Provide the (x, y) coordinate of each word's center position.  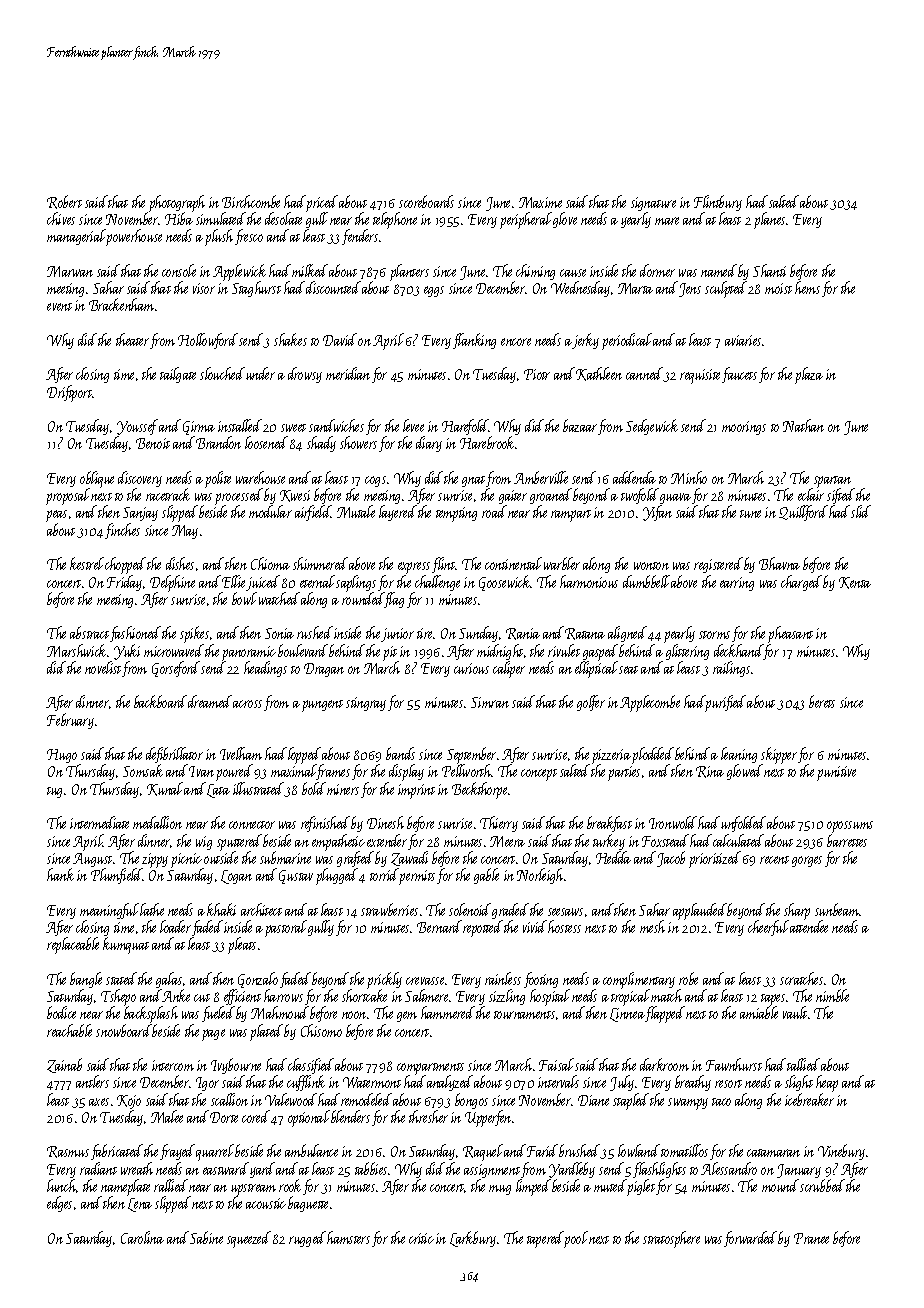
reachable (69, 1030)
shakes (290, 339)
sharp (797, 911)
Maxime (540, 202)
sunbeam (837, 909)
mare (667, 221)
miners (343, 789)
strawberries (389, 909)
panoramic (249, 653)
